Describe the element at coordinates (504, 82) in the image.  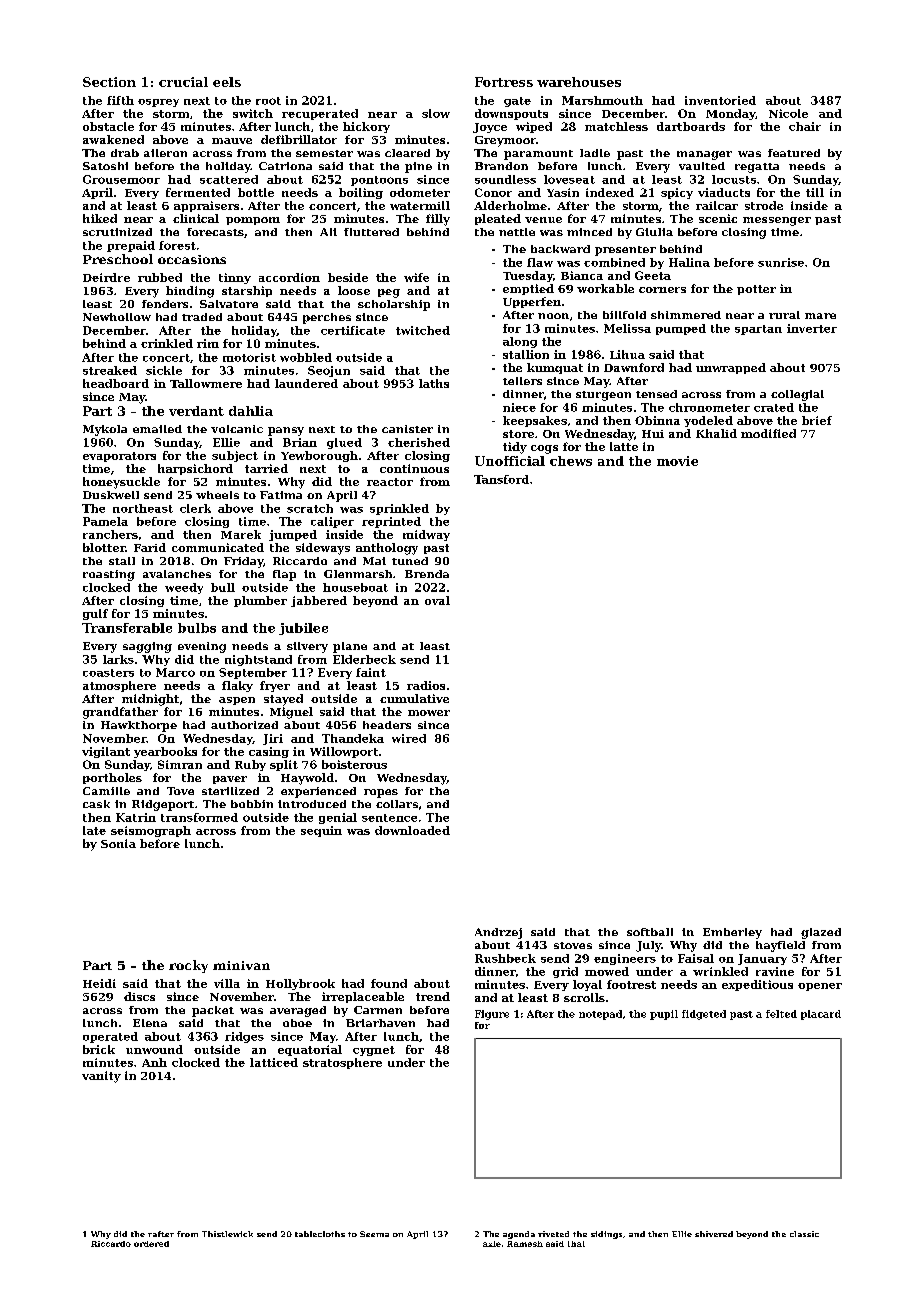
I see `Fortress` at that location.
